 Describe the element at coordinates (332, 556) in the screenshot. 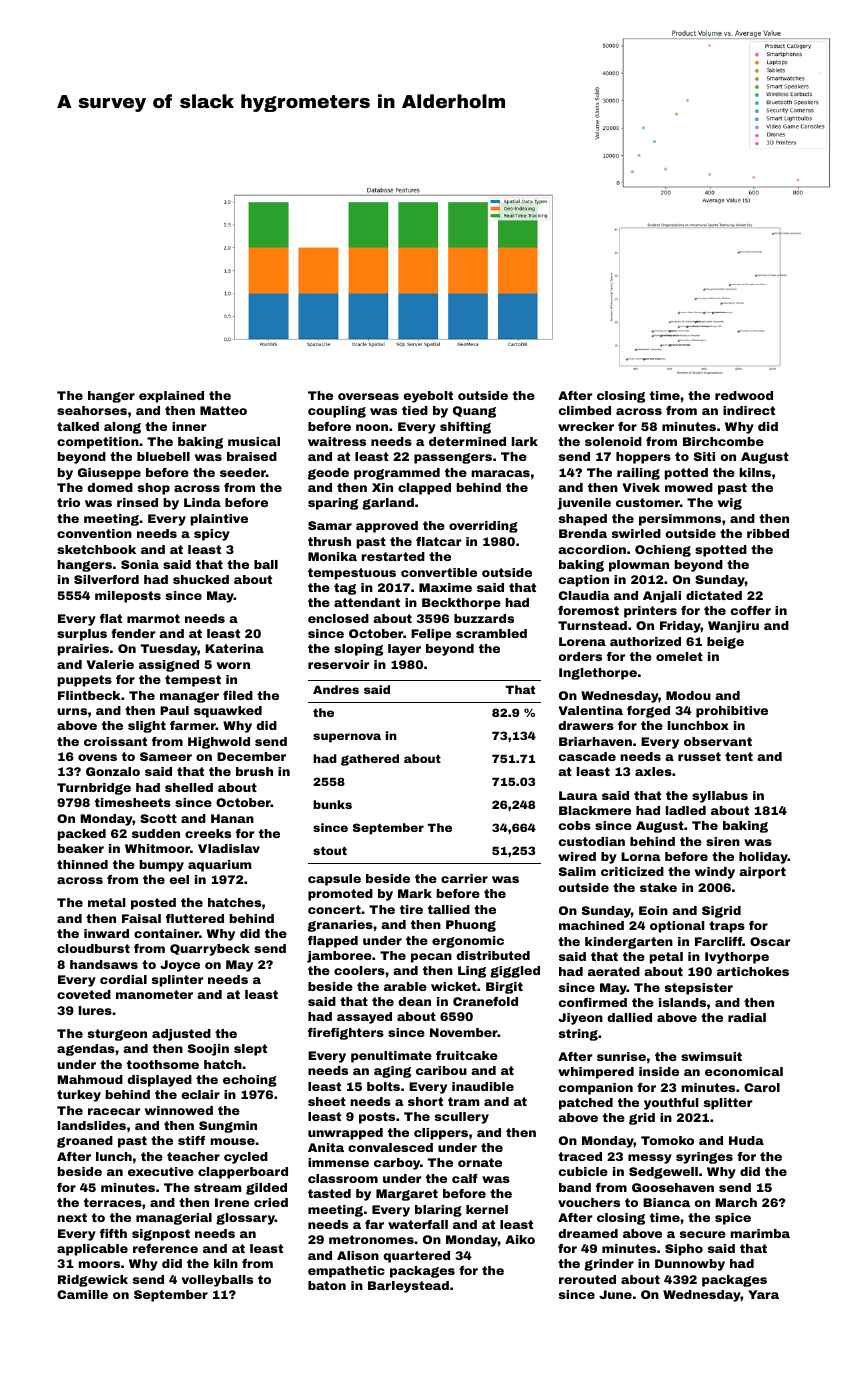

I see `Monika` at that location.
